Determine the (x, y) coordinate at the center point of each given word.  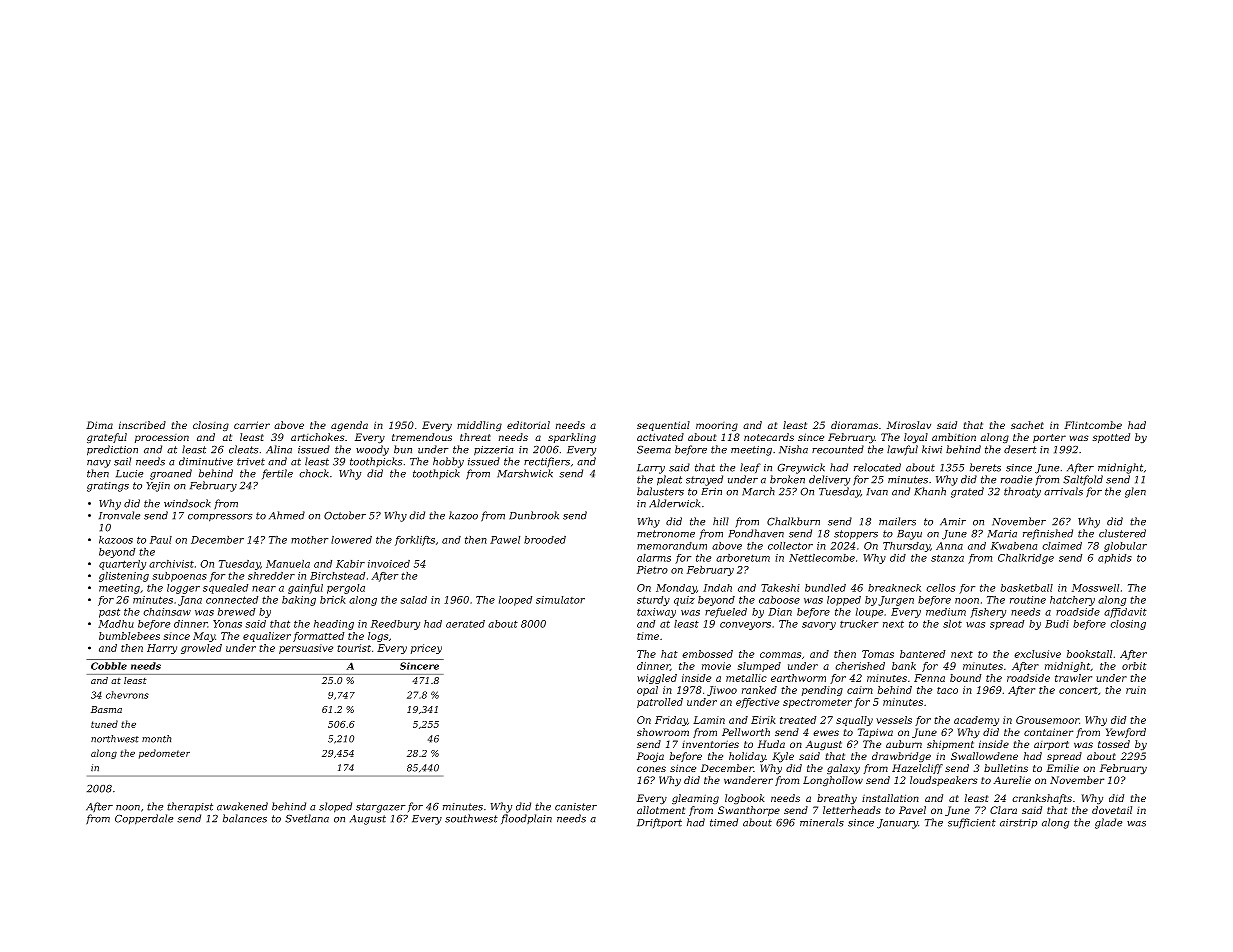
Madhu (116, 624)
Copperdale (144, 819)
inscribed (142, 425)
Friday (671, 721)
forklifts (415, 541)
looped (515, 601)
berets (985, 467)
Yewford (1126, 733)
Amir (953, 522)
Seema (654, 450)
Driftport (659, 823)
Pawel (505, 540)
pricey (426, 649)
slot (952, 624)
